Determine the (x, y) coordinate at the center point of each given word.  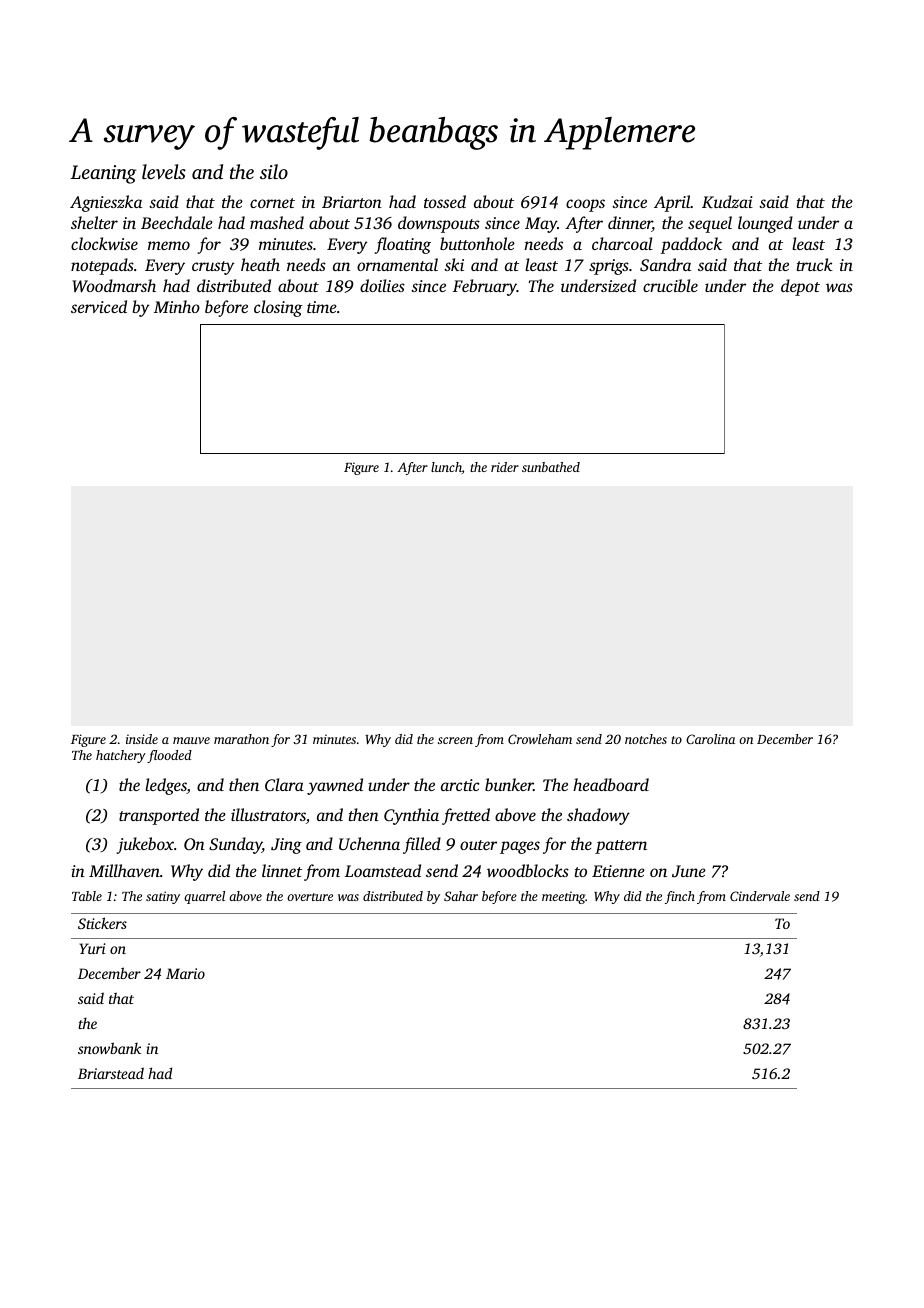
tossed (445, 201)
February (485, 287)
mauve (191, 740)
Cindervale (760, 896)
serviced (99, 306)
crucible (670, 285)
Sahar (461, 896)
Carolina (710, 739)
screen (455, 740)
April (672, 203)
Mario (185, 973)
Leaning (103, 174)
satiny (163, 897)
